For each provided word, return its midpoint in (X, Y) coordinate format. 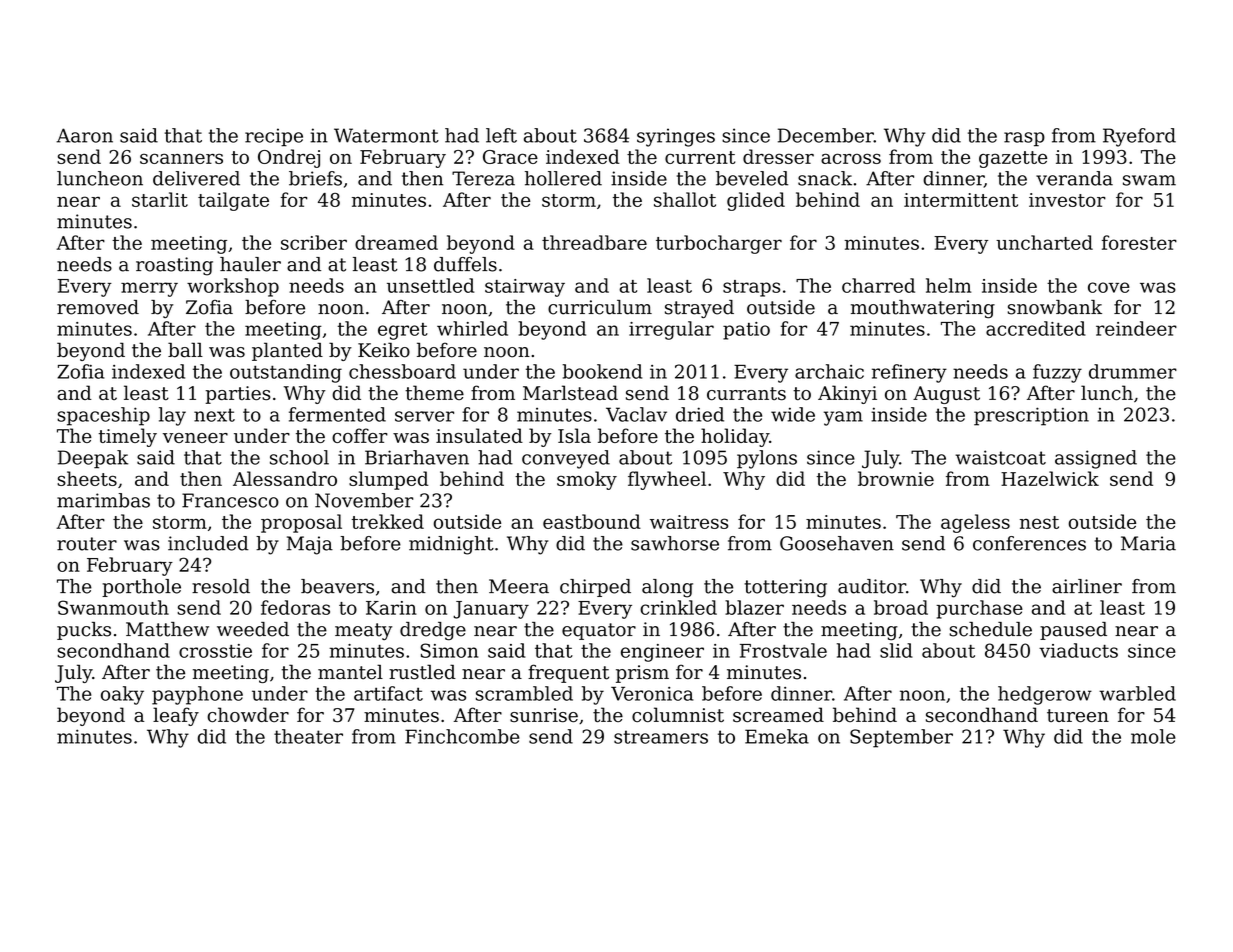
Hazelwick (1050, 478)
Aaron (84, 135)
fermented (337, 414)
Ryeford (1139, 137)
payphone (197, 695)
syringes (676, 137)
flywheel (667, 480)
